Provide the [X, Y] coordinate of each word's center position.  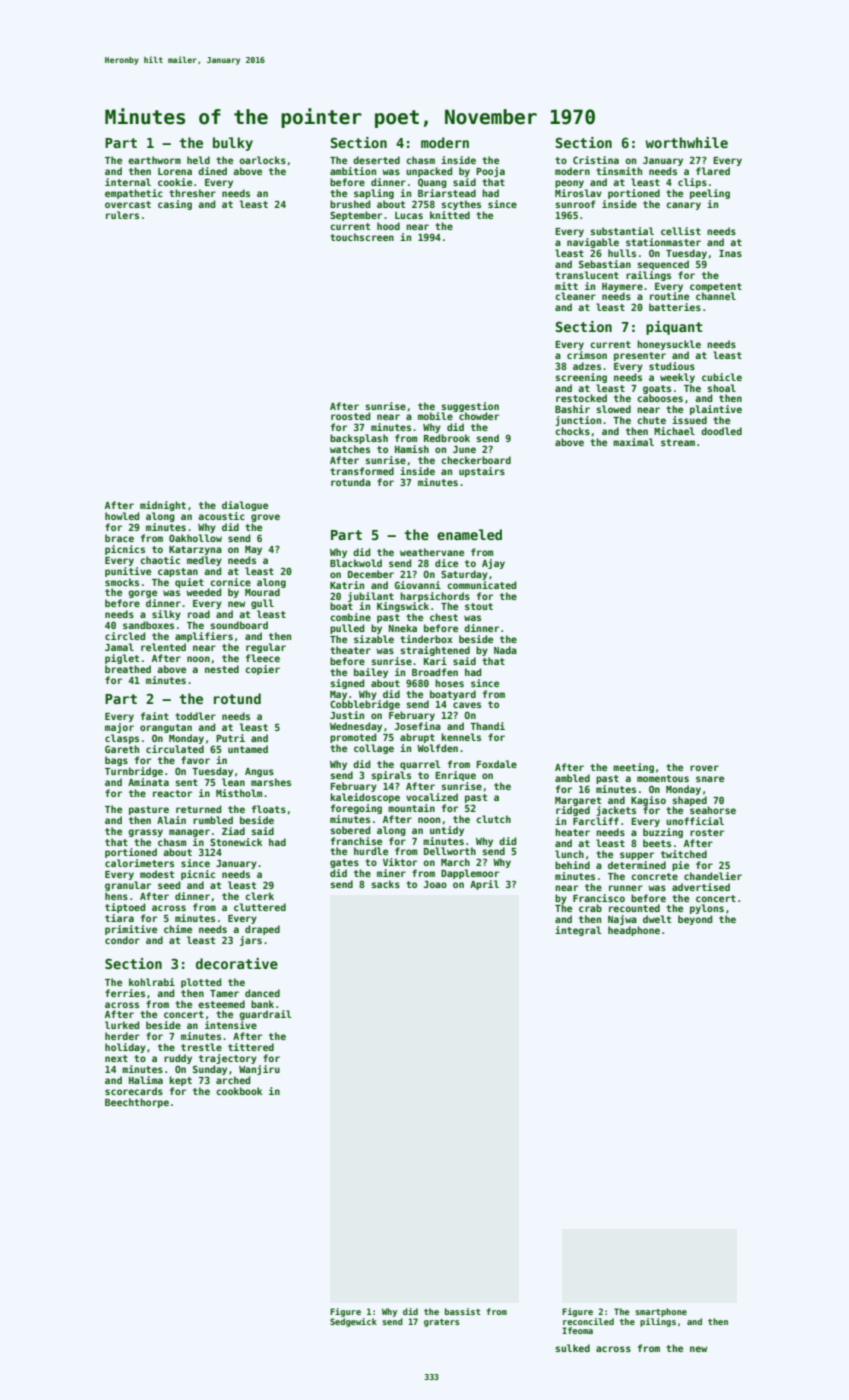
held [198, 160]
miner [391, 873]
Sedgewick [353, 1322]
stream [678, 442]
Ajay [493, 564]
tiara [119, 918]
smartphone [661, 1312]
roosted [350, 416]
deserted [376, 160]
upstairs [482, 472]
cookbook [239, 1091]
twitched [684, 854]
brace [119, 538]
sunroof [575, 204]
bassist [463, 1311]
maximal [633, 442]
